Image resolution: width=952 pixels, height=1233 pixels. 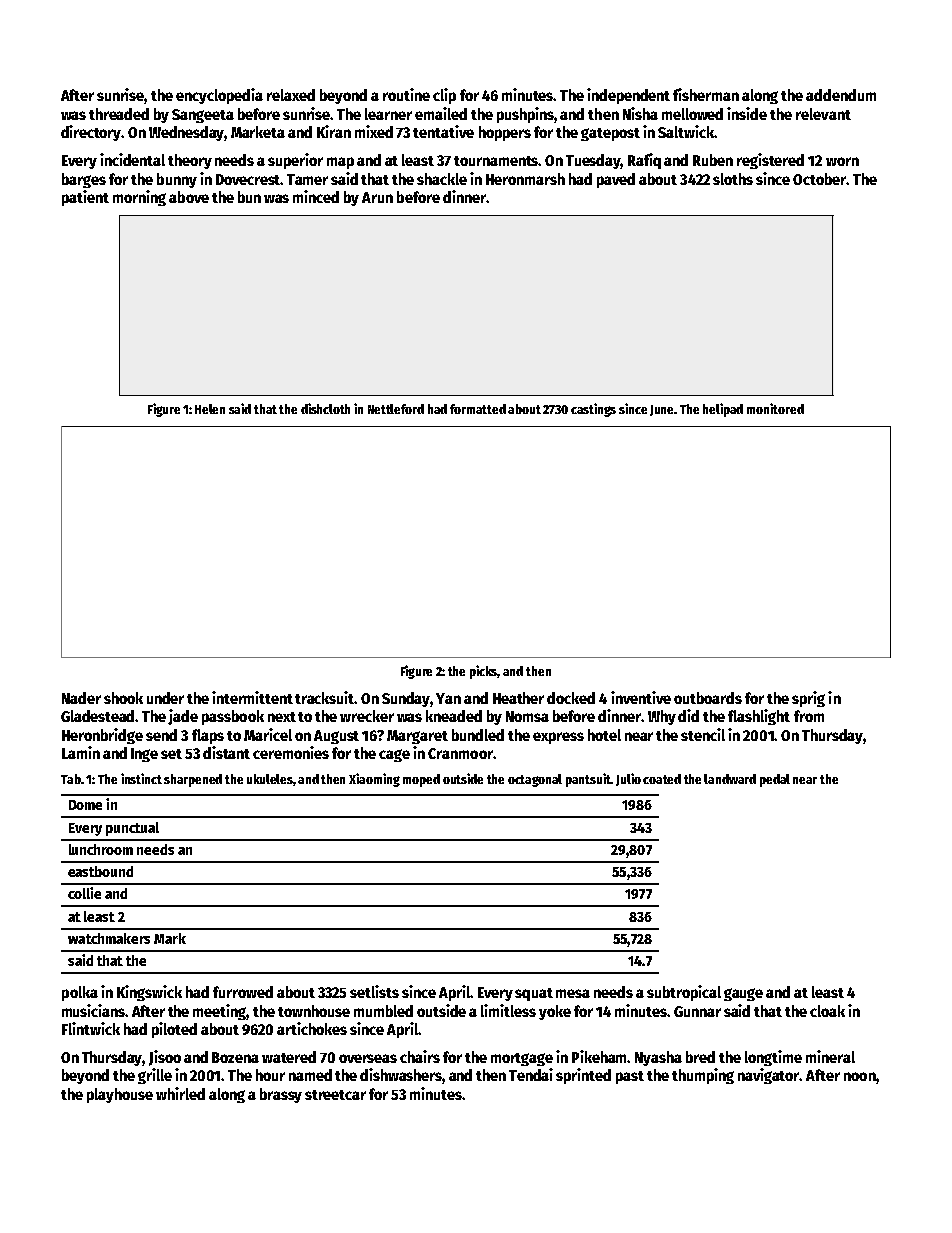 What do you see at coordinates (119, 114) in the page?
I see `threaded` at bounding box center [119, 114].
